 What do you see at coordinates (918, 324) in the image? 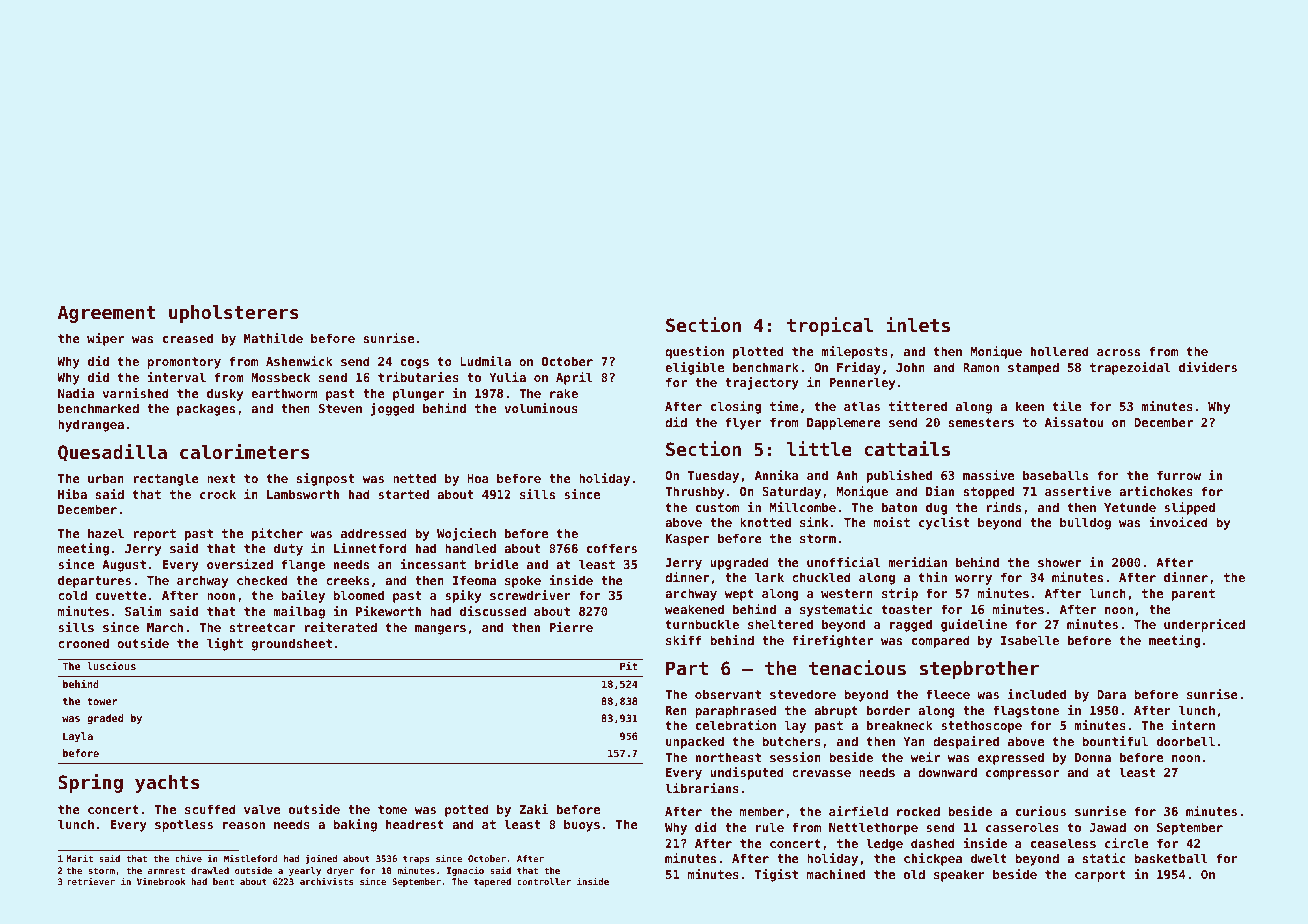
I see `inlets` at bounding box center [918, 324].
